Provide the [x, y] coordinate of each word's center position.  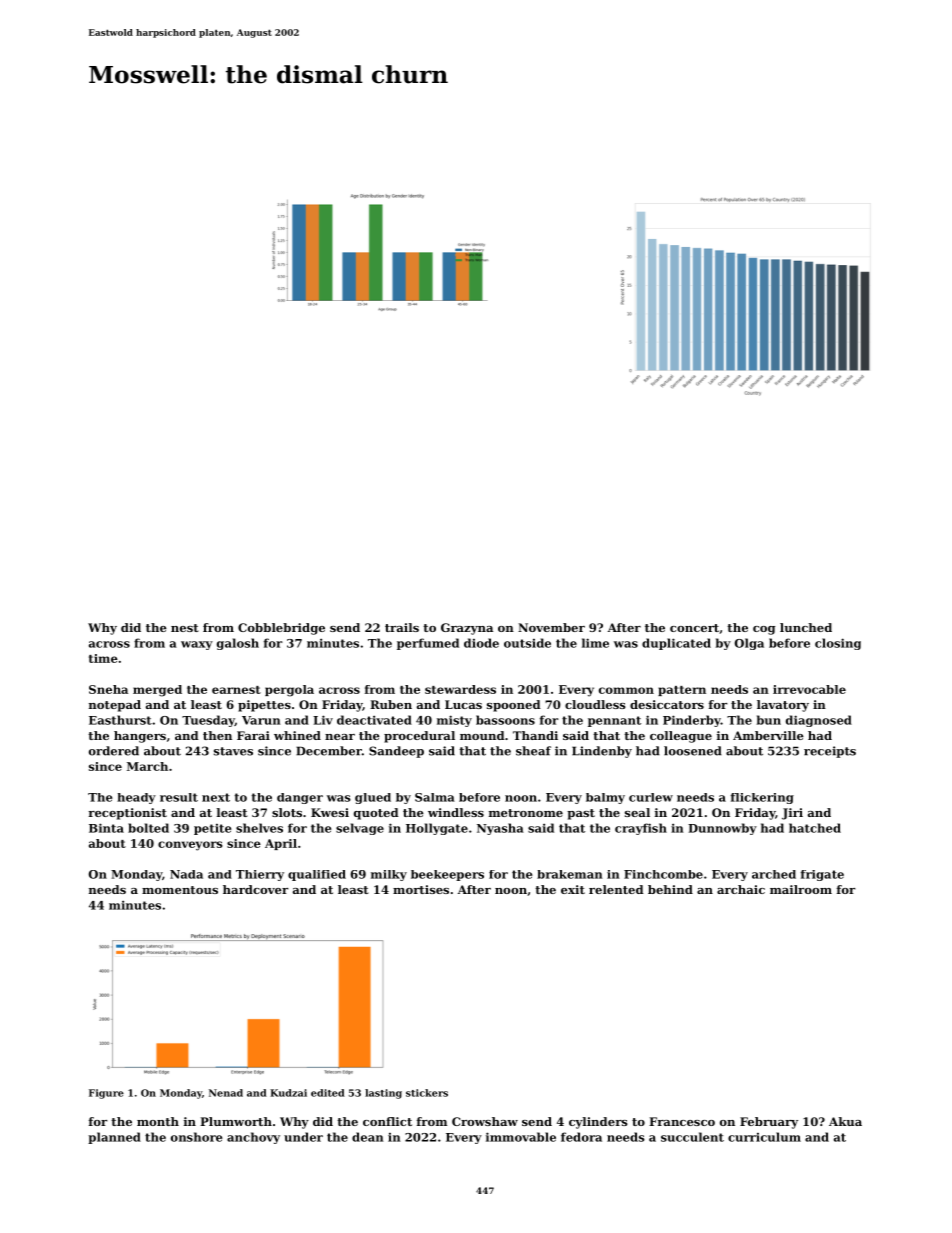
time [103, 658]
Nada [186, 874]
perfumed [428, 644]
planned [114, 1138]
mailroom [801, 889]
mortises [421, 889]
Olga [749, 644]
